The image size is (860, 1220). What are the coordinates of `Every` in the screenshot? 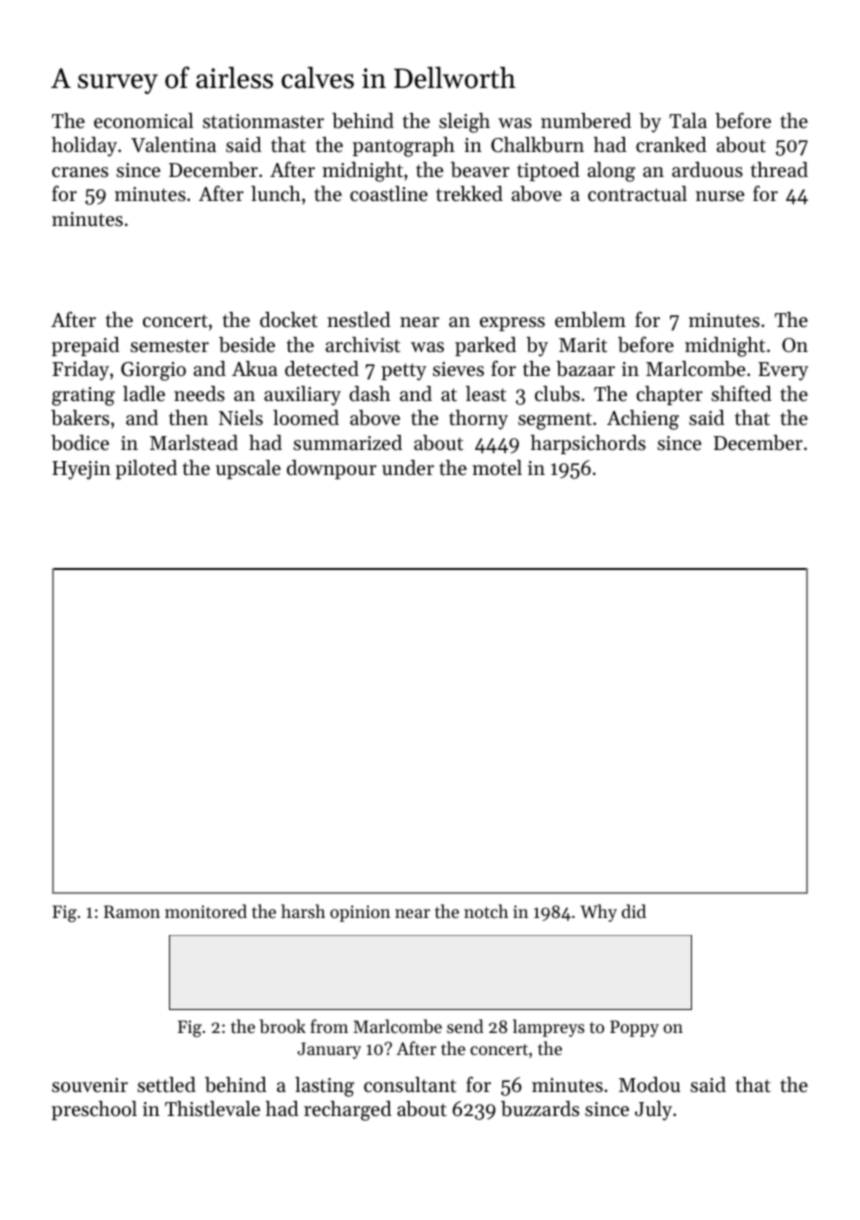 It's located at (783, 371).
